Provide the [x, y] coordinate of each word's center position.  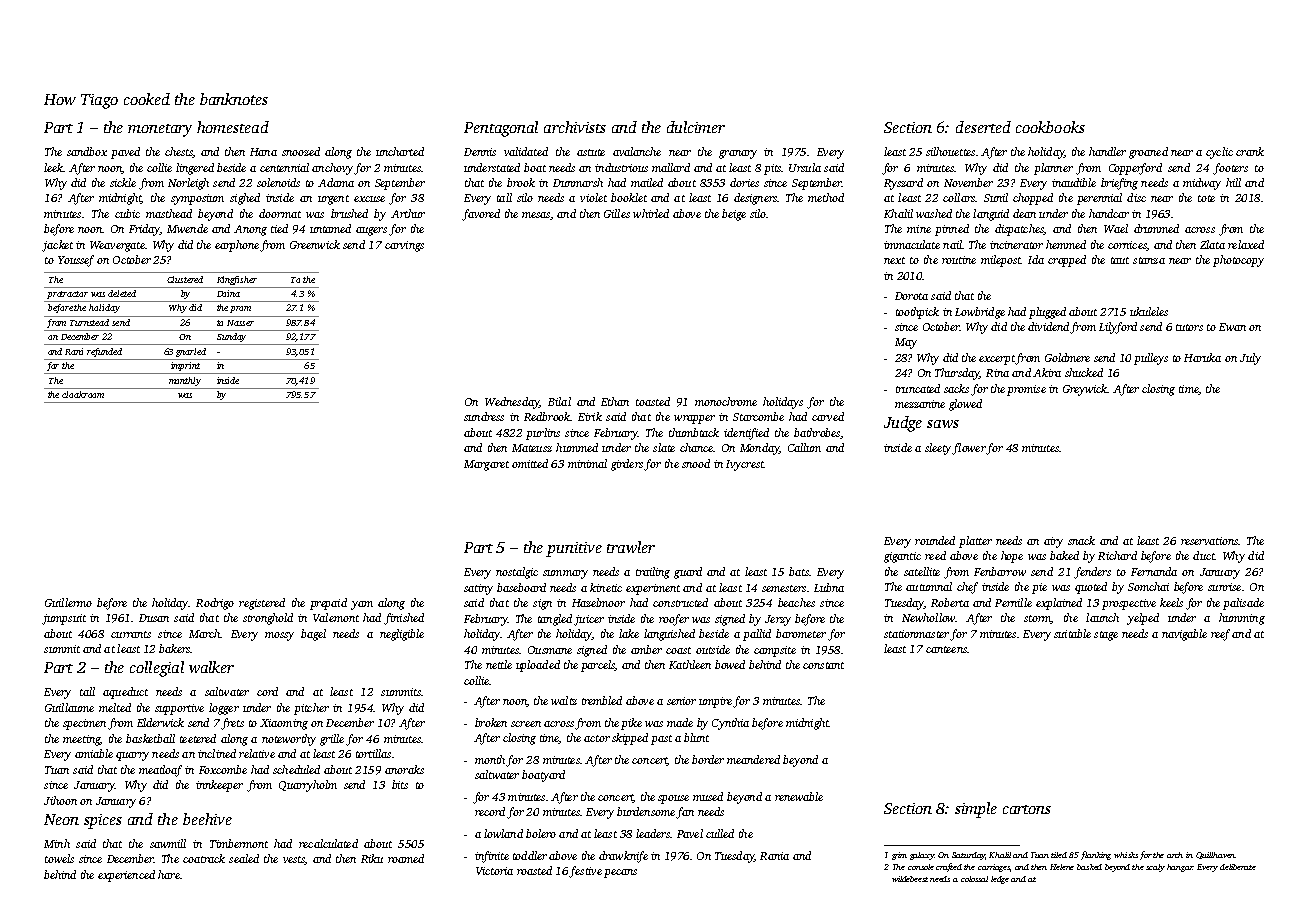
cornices [1127, 245]
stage [1106, 636]
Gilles [617, 213]
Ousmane [550, 650]
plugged [1047, 313]
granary [738, 154]
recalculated [328, 843]
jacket [57, 246]
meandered [753, 759]
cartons [1027, 809]
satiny [478, 589]
